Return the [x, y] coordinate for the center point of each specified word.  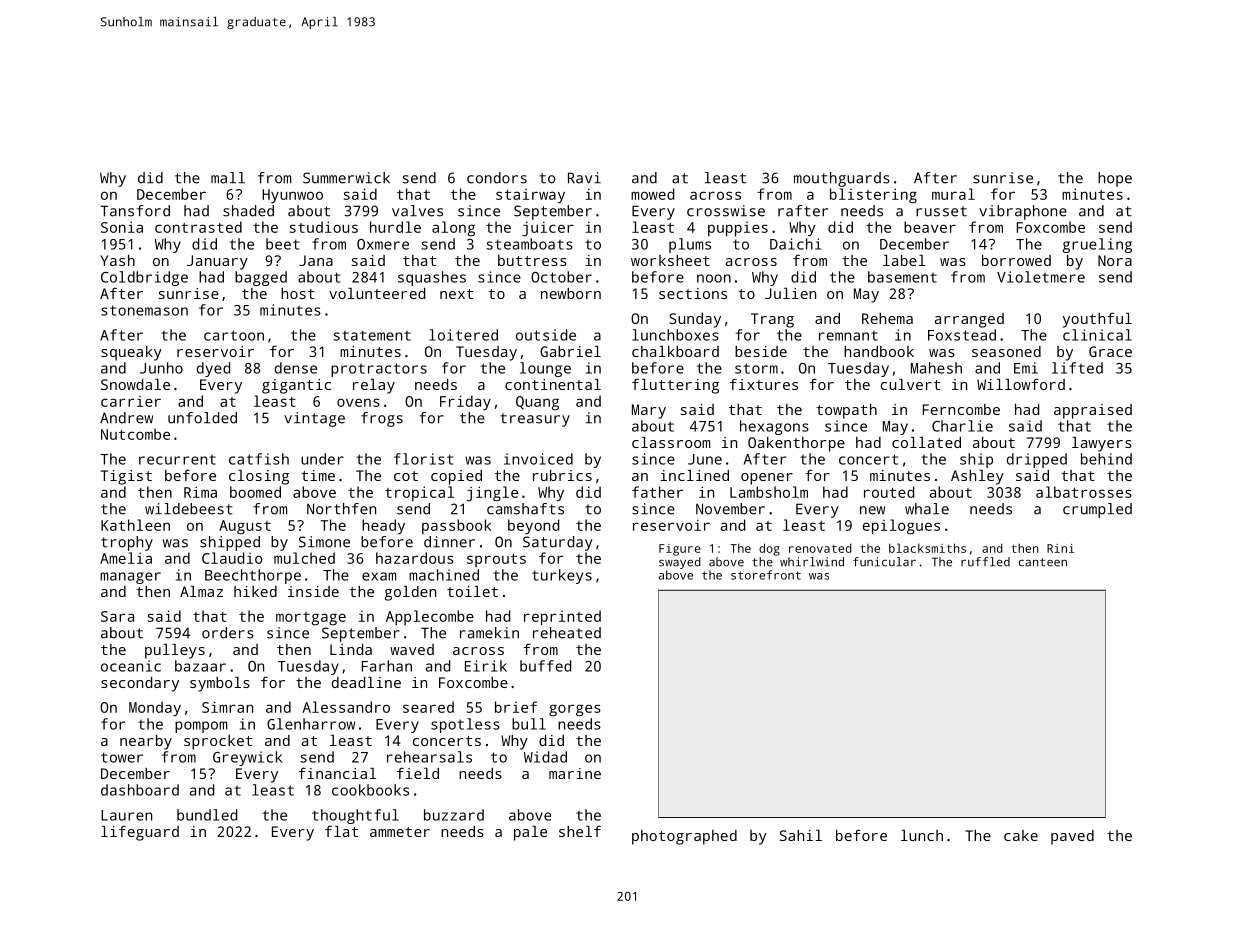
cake [1021, 835]
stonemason [144, 310]
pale [530, 833]
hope [1115, 179]
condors [497, 178]
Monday [155, 709]
